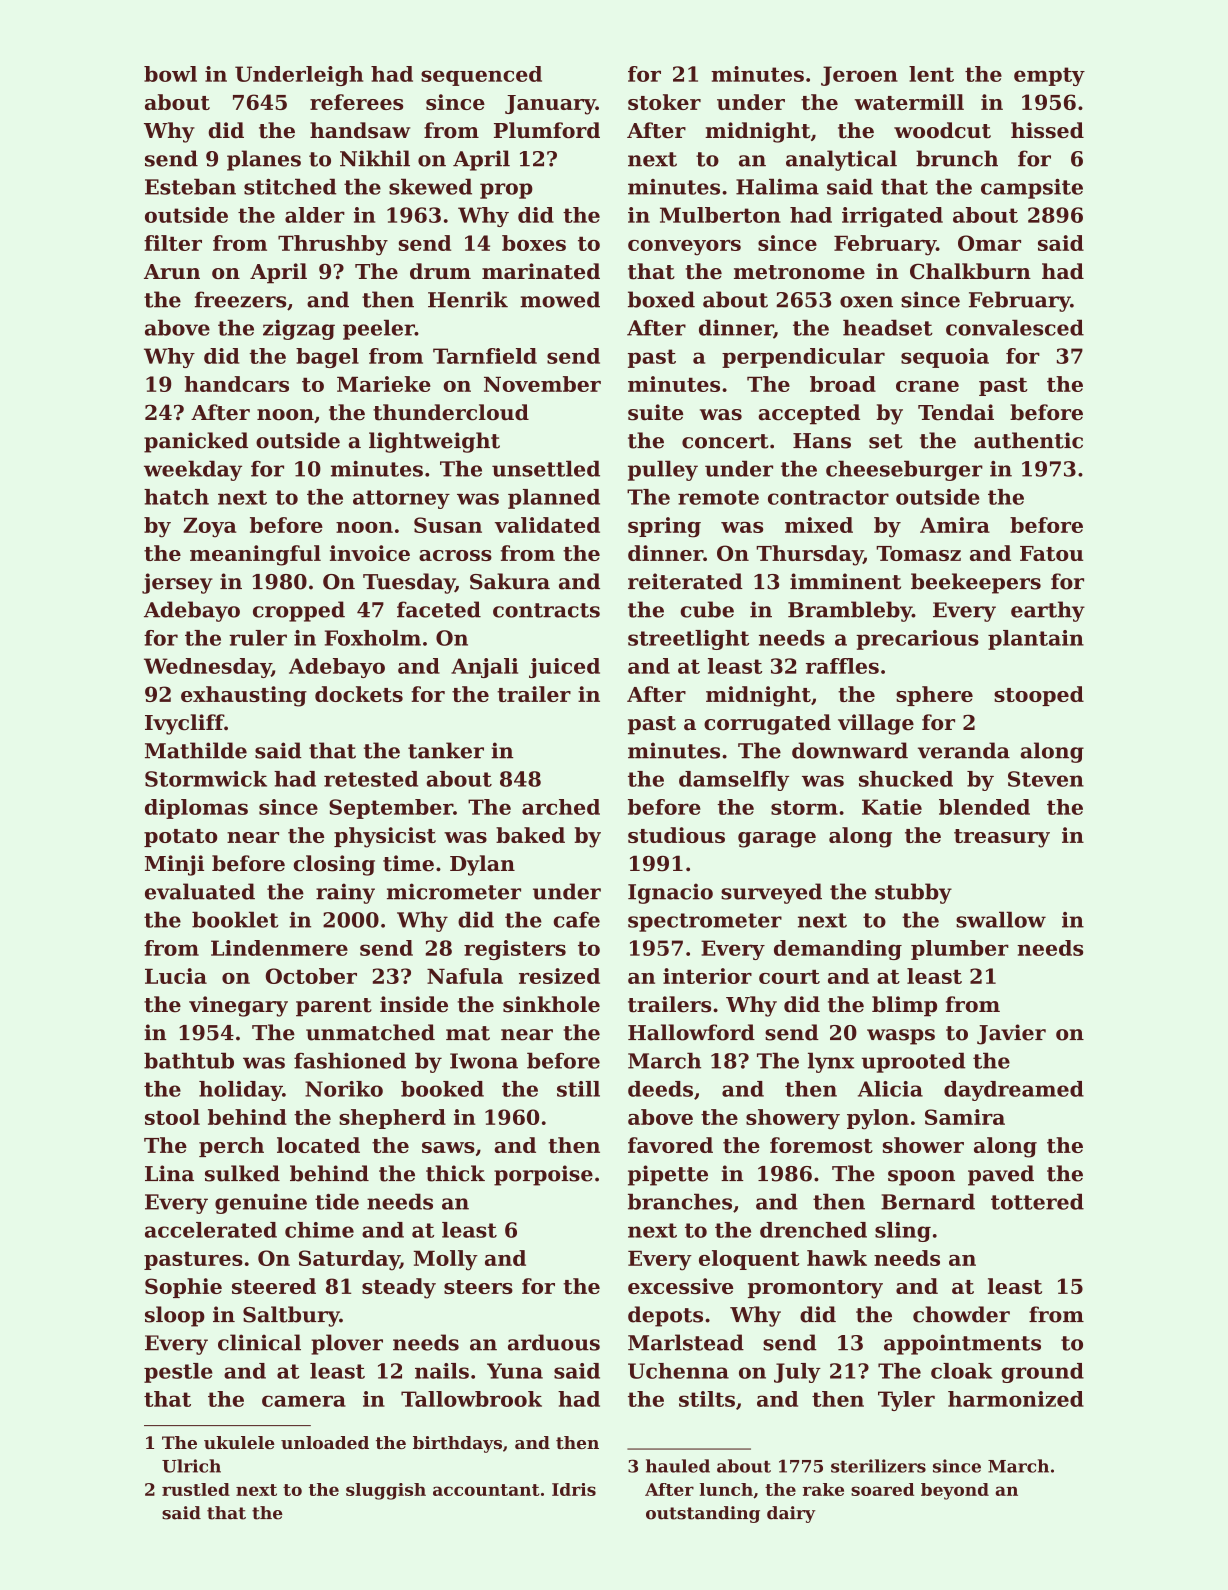  What do you see at coordinates (386, 1491) in the screenshot?
I see `sluggish` at bounding box center [386, 1491].
